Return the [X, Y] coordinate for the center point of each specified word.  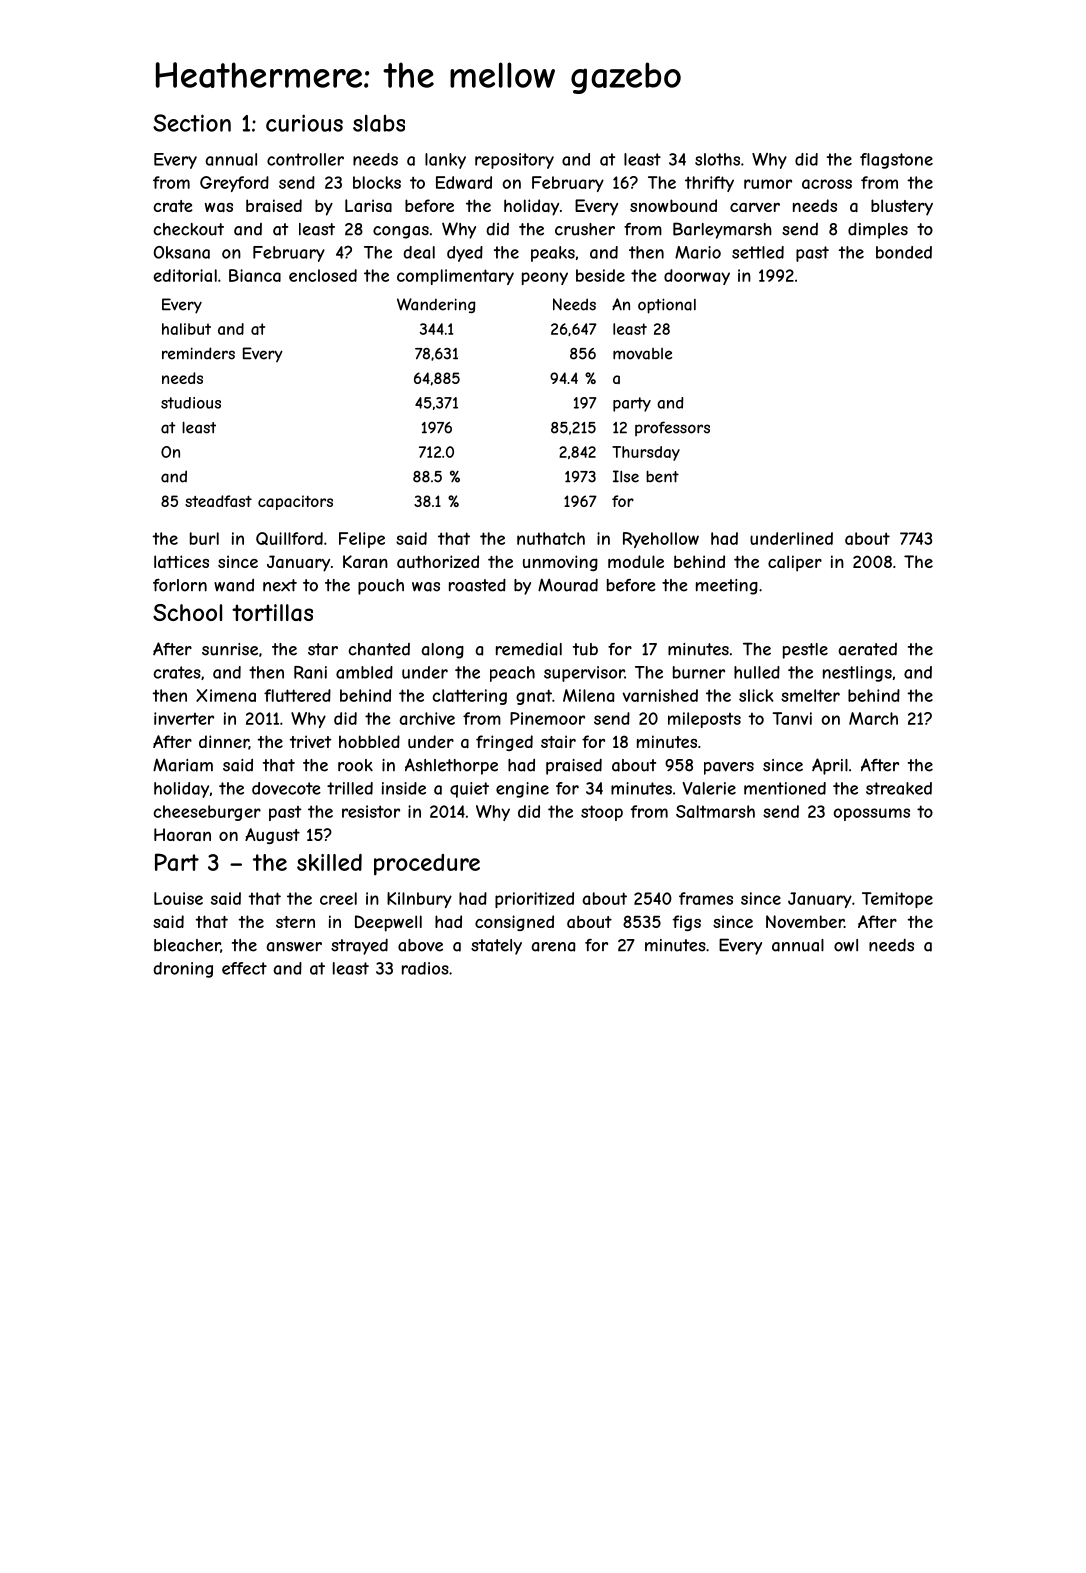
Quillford [289, 538]
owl [846, 945]
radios [425, 968]
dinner [224, 742]
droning [183, 970]
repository [514, 161]
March [873, 718]
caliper [795, 563]
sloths [717, 159]
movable [642, 354]
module [636, 561]
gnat [534, 697]
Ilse [626, 476]
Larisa [368, 205]
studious [191, 403]
